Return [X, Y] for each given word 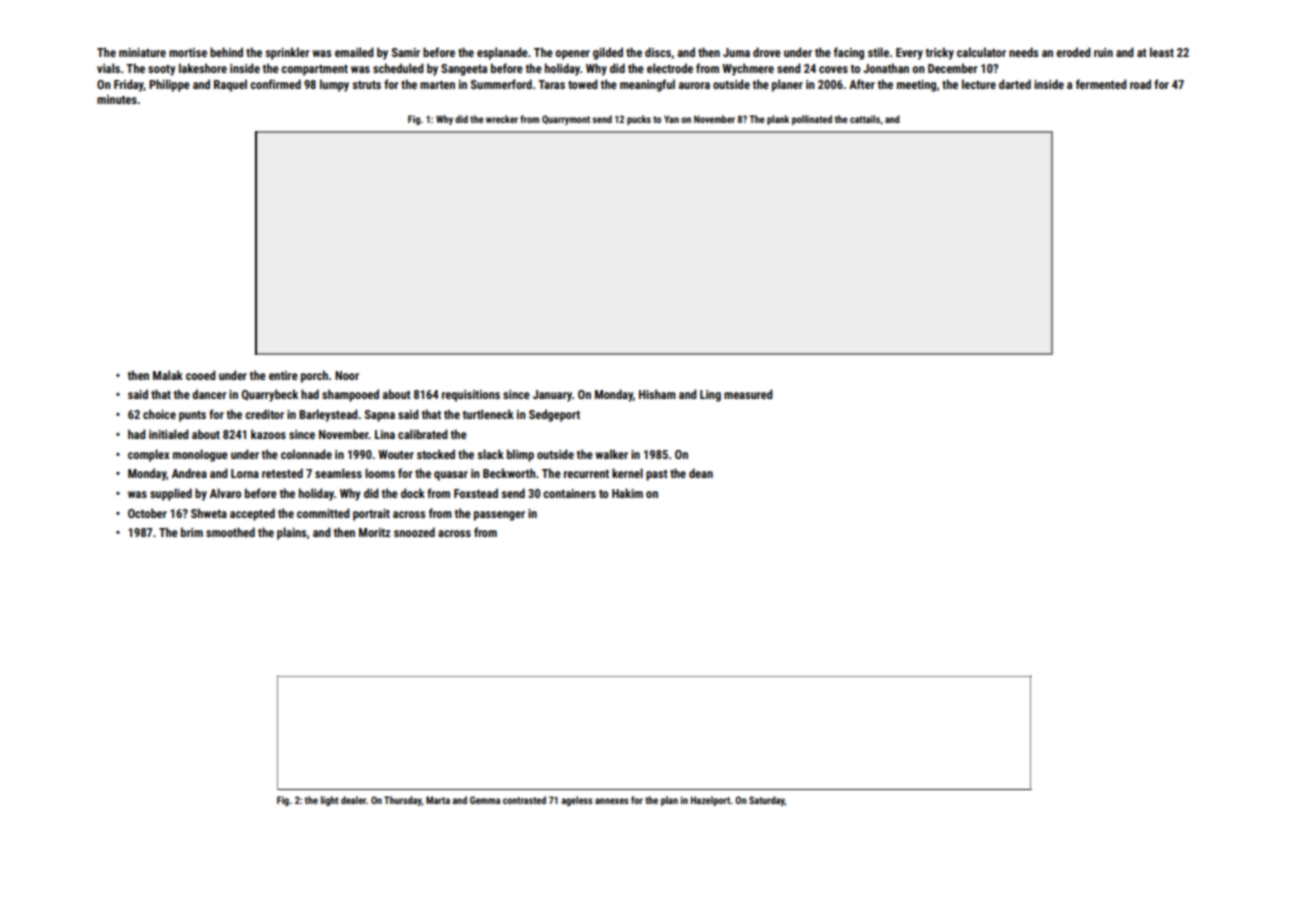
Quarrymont [566, 120]
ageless [577, 801]
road [1140, 84]
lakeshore [203, 68]
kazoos [268, 434]
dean [701, 473]
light [330, 801]
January [552, 396]
